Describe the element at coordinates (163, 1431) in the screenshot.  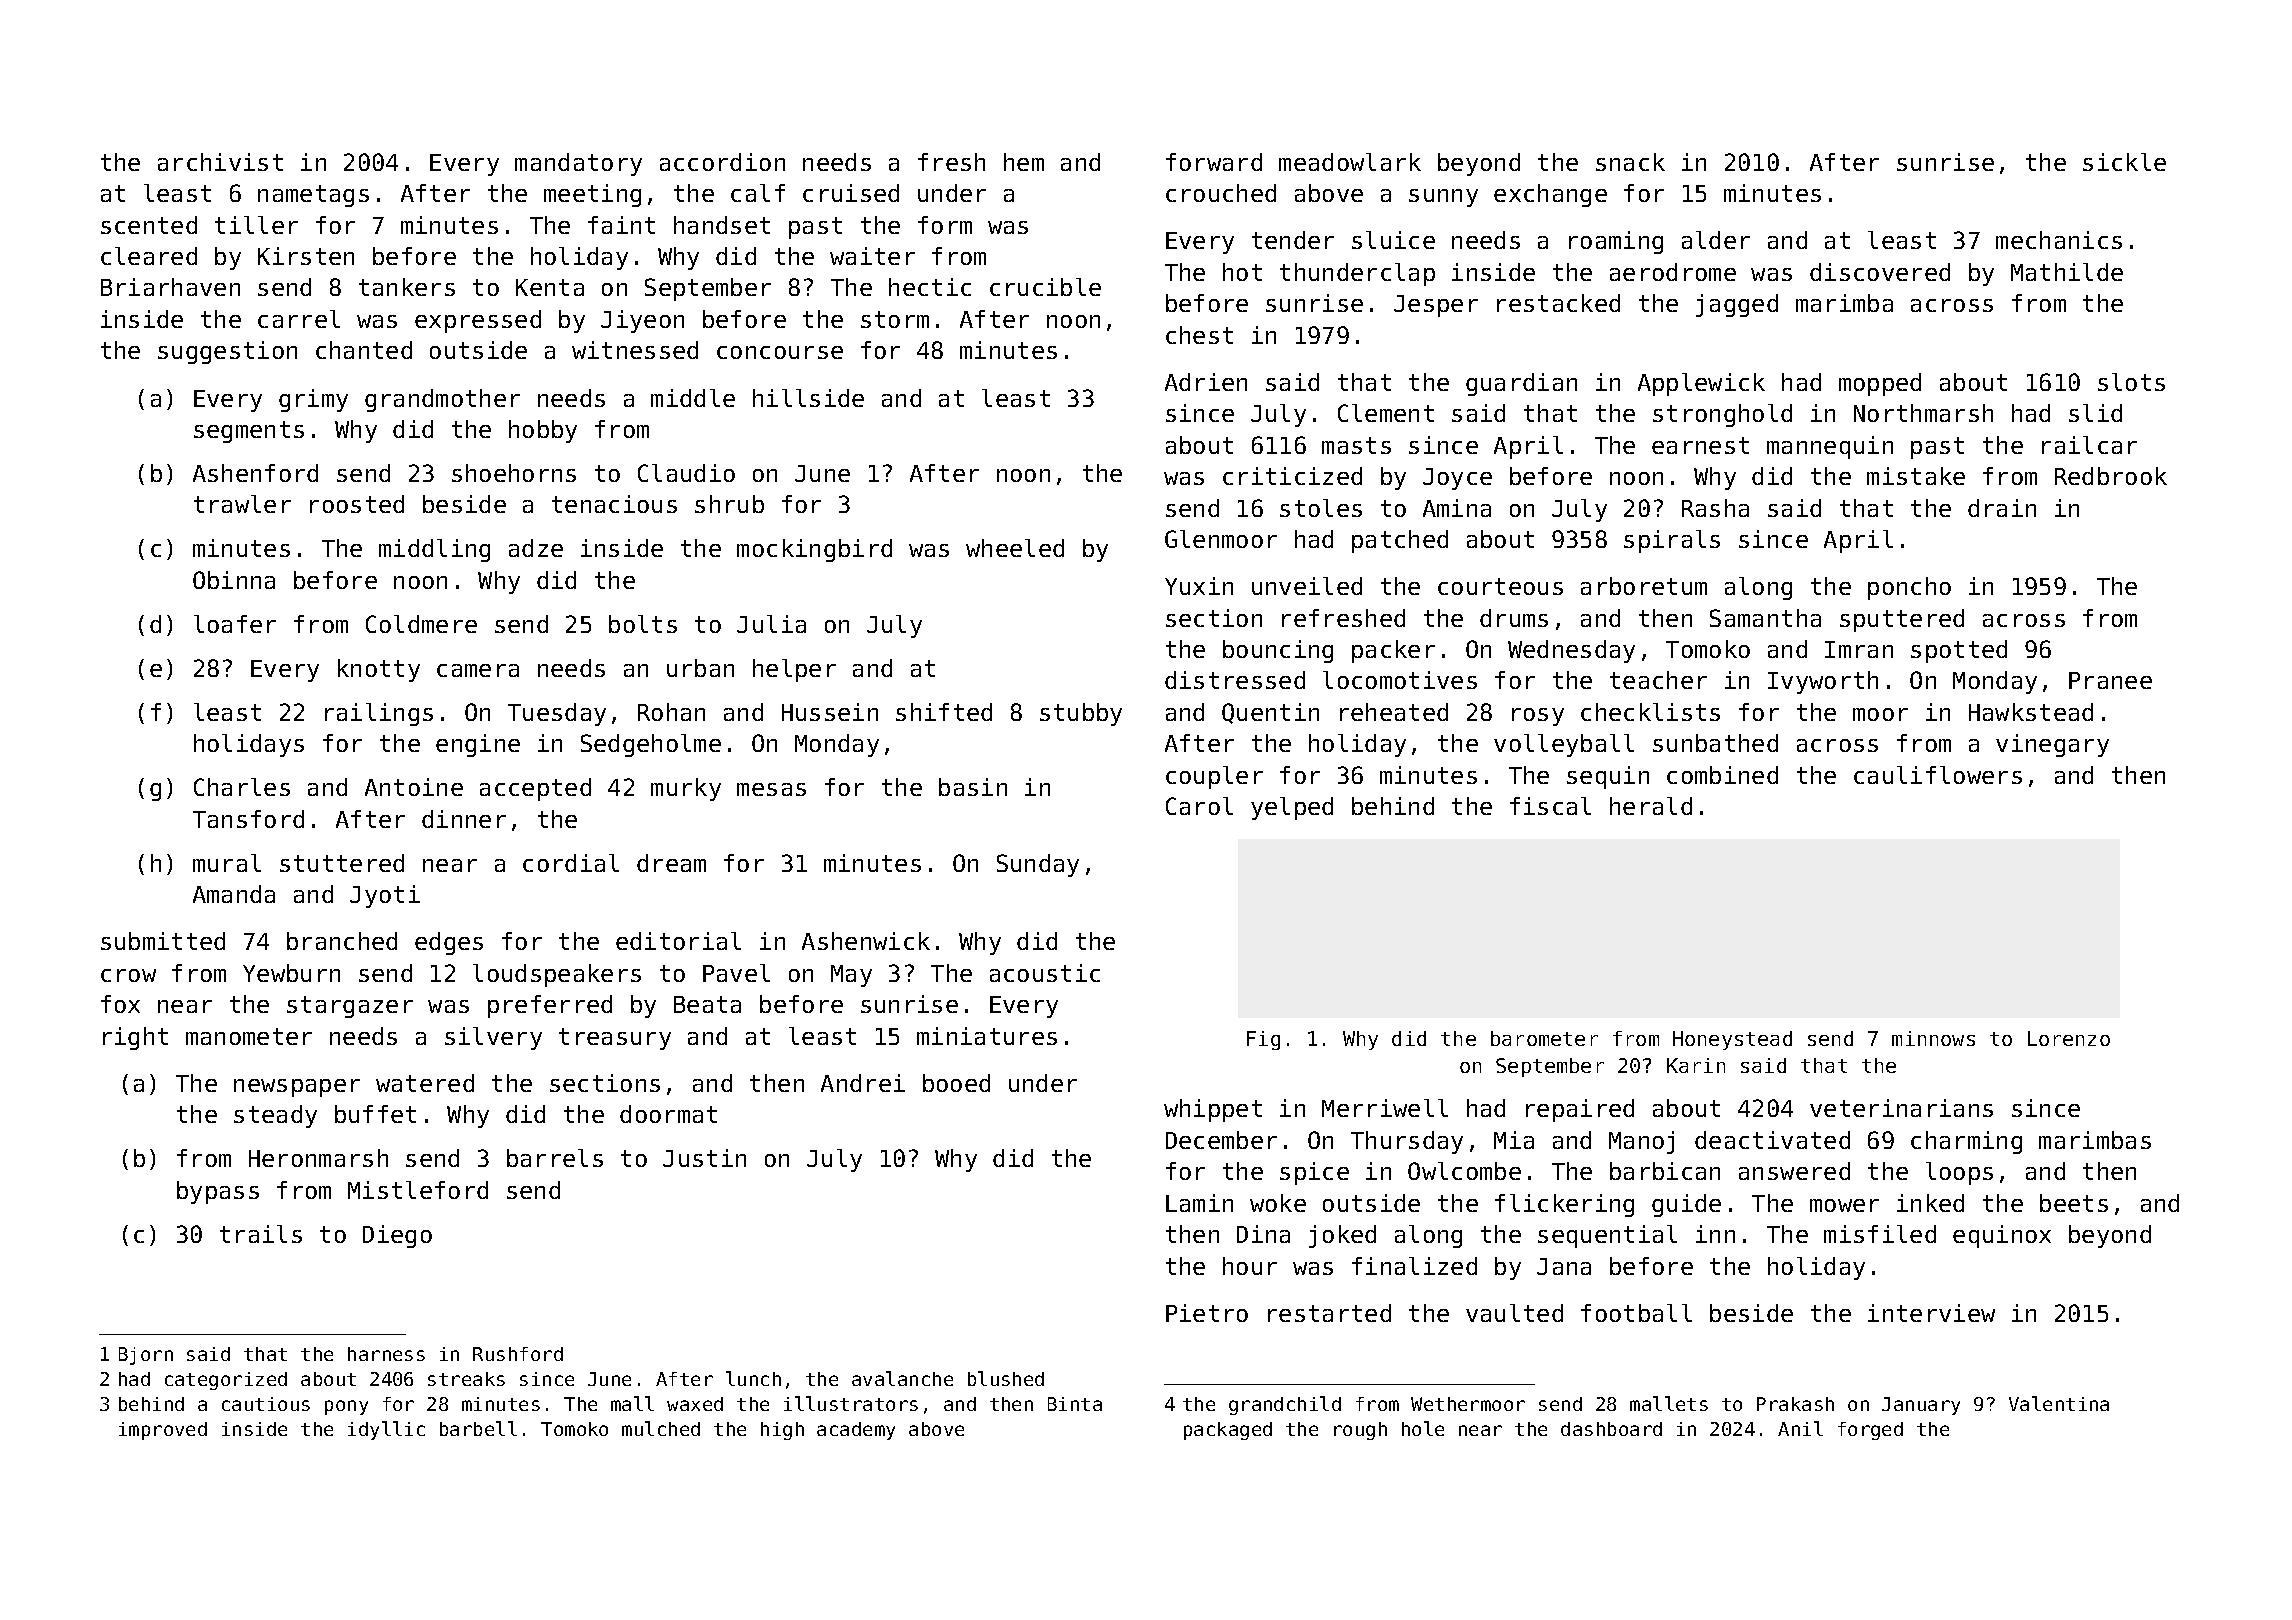
I see `improved` at that location.
